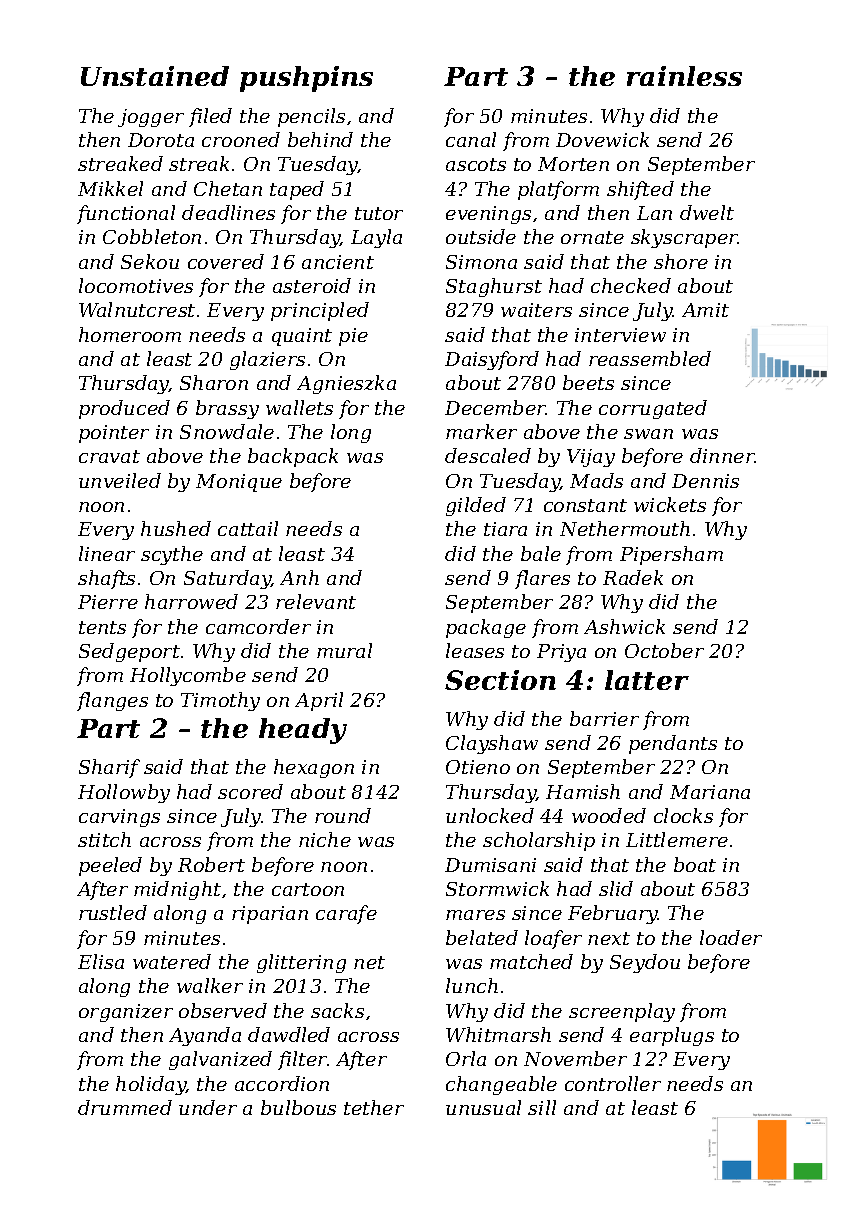 This page has height=1210, width=852. I want to click on crooned, so click(241, 139).
